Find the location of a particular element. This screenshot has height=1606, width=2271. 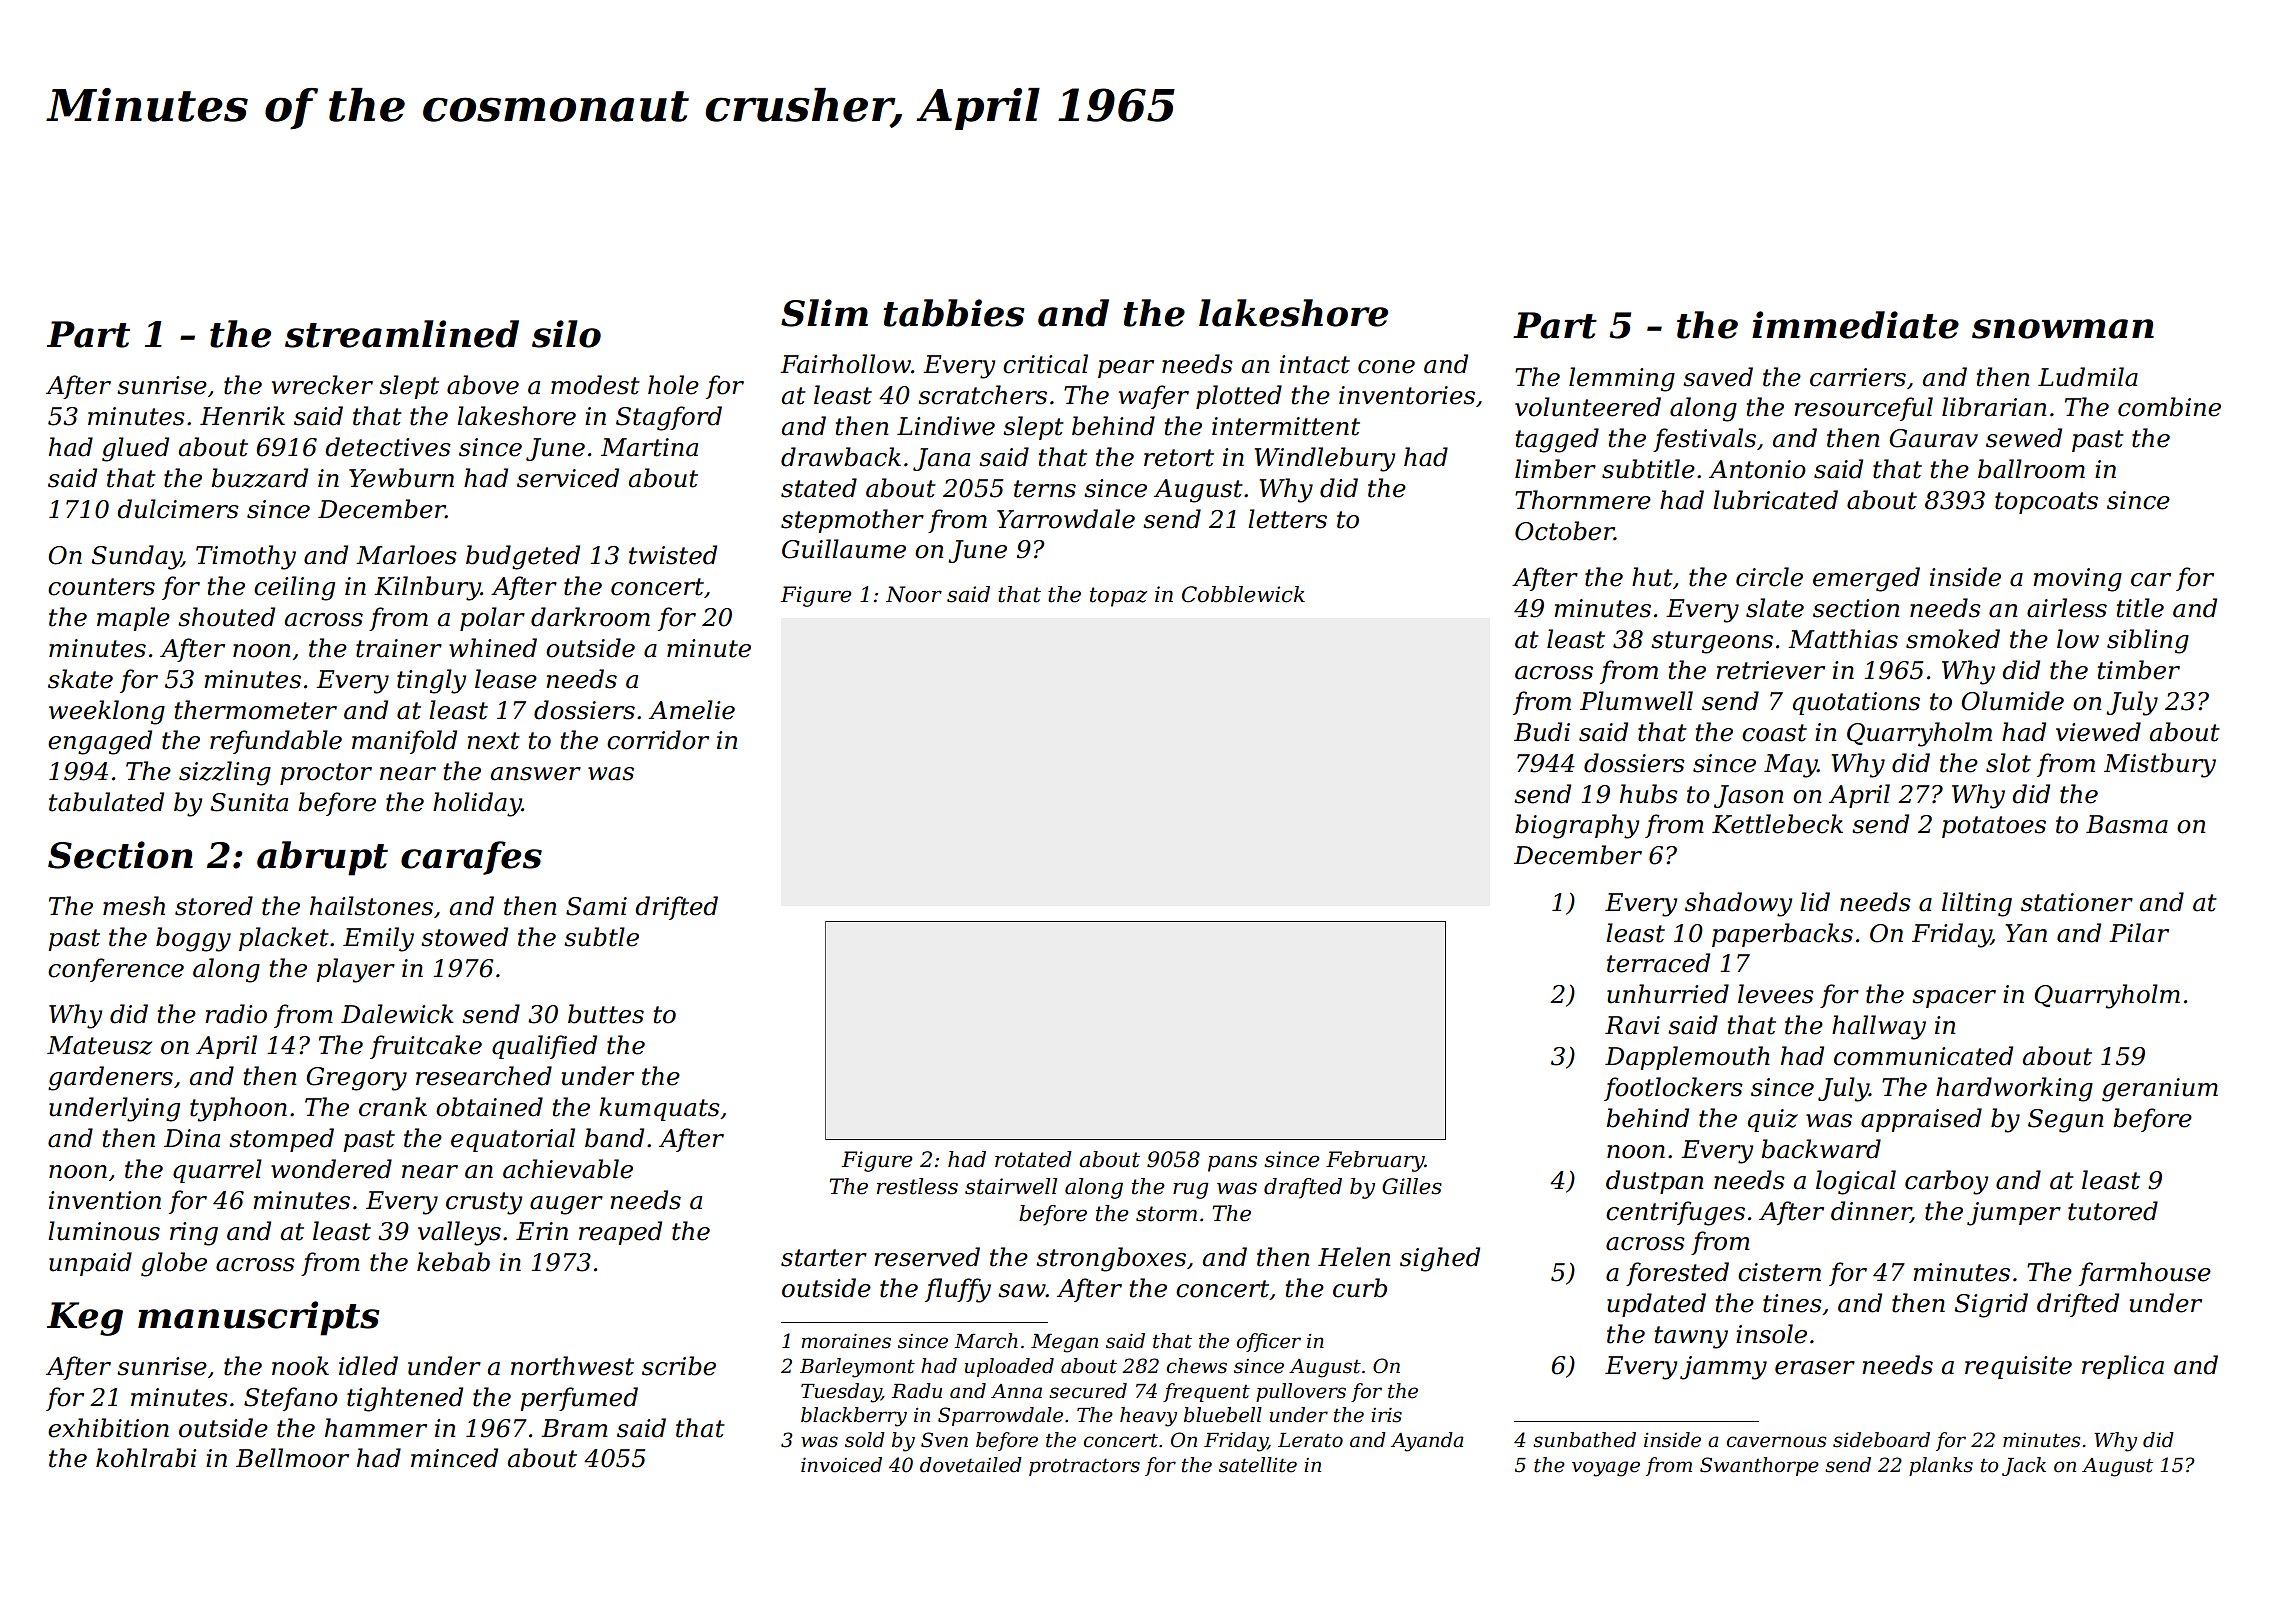

snowman is located at coordinates (2063, 329).
